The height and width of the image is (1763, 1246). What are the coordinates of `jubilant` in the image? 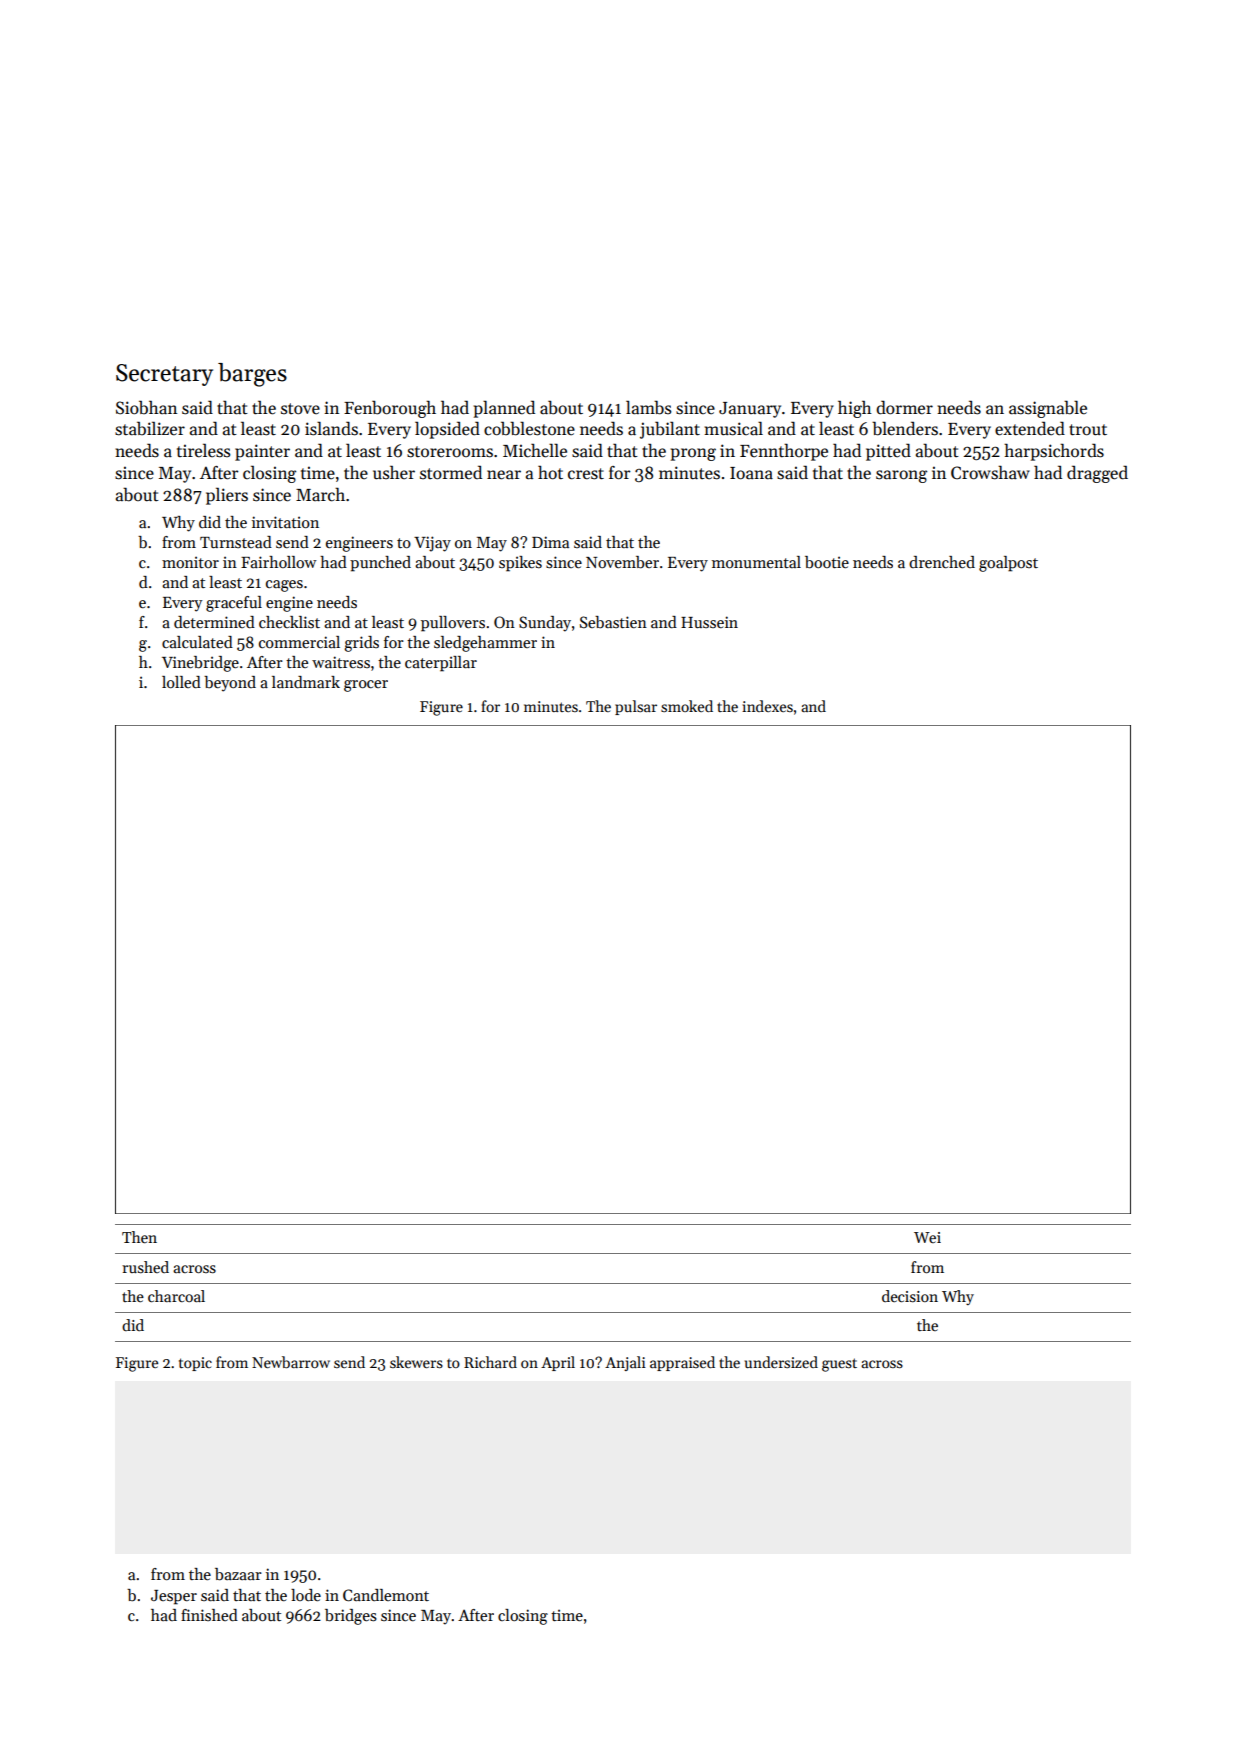 It's located at (670, 430).
